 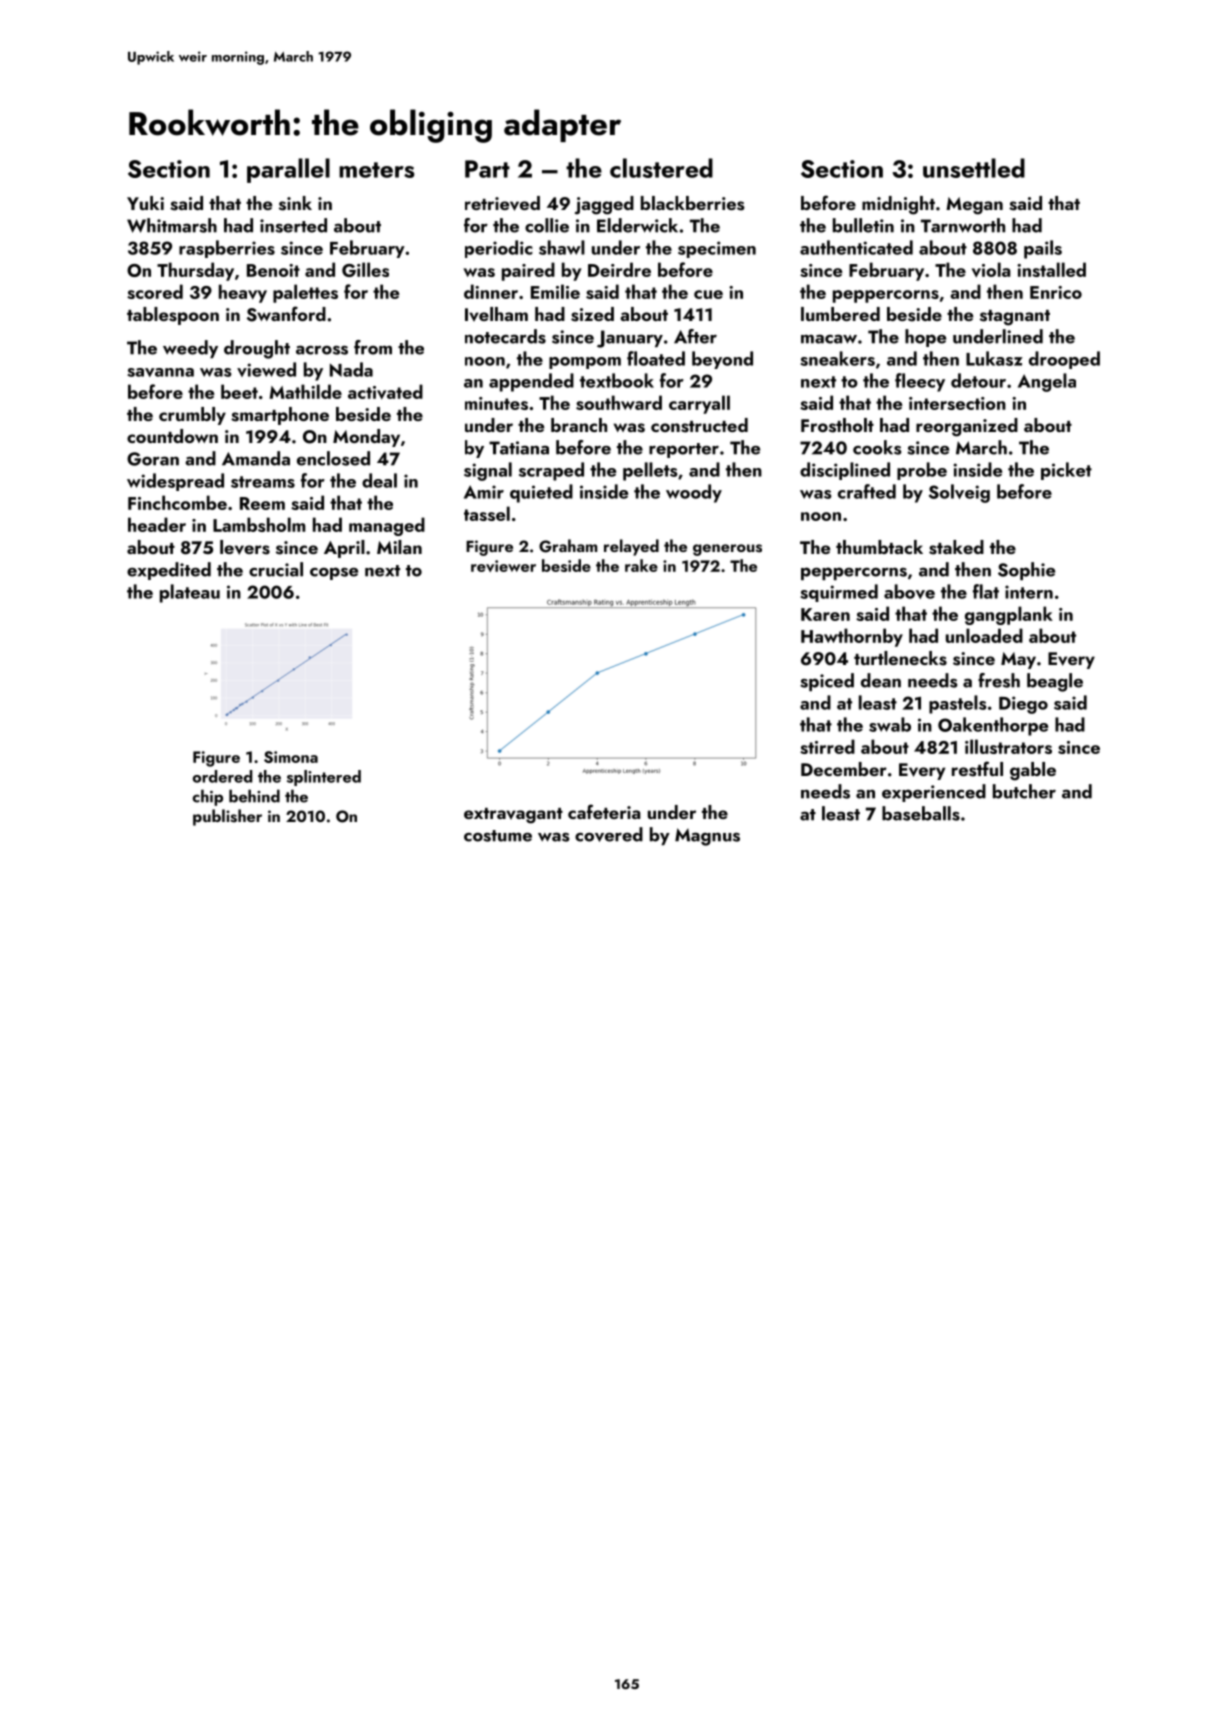 I want to click on paired, so click(x=528, y=271).
